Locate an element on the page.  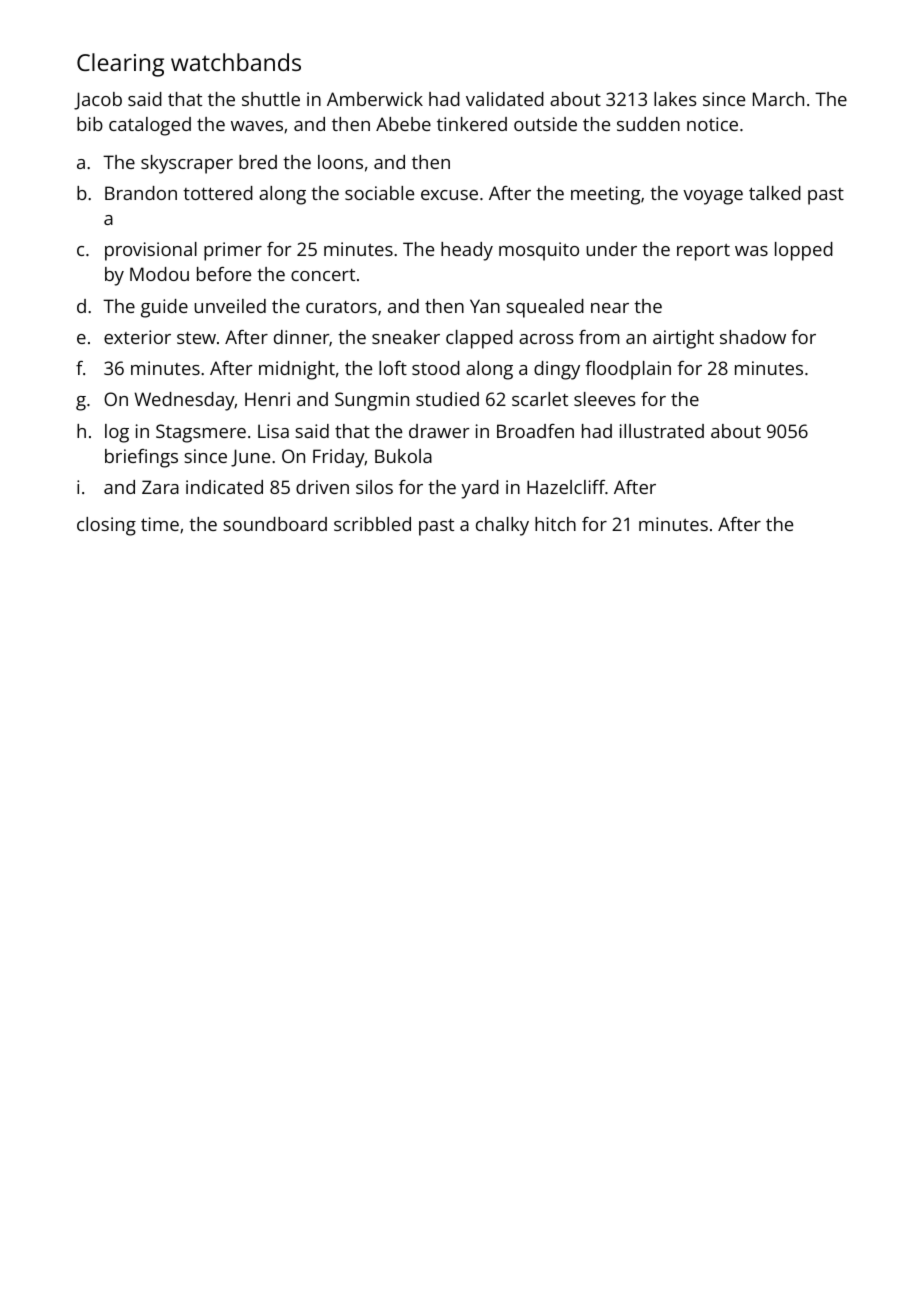
closing is located at coordinates (106, 526).
